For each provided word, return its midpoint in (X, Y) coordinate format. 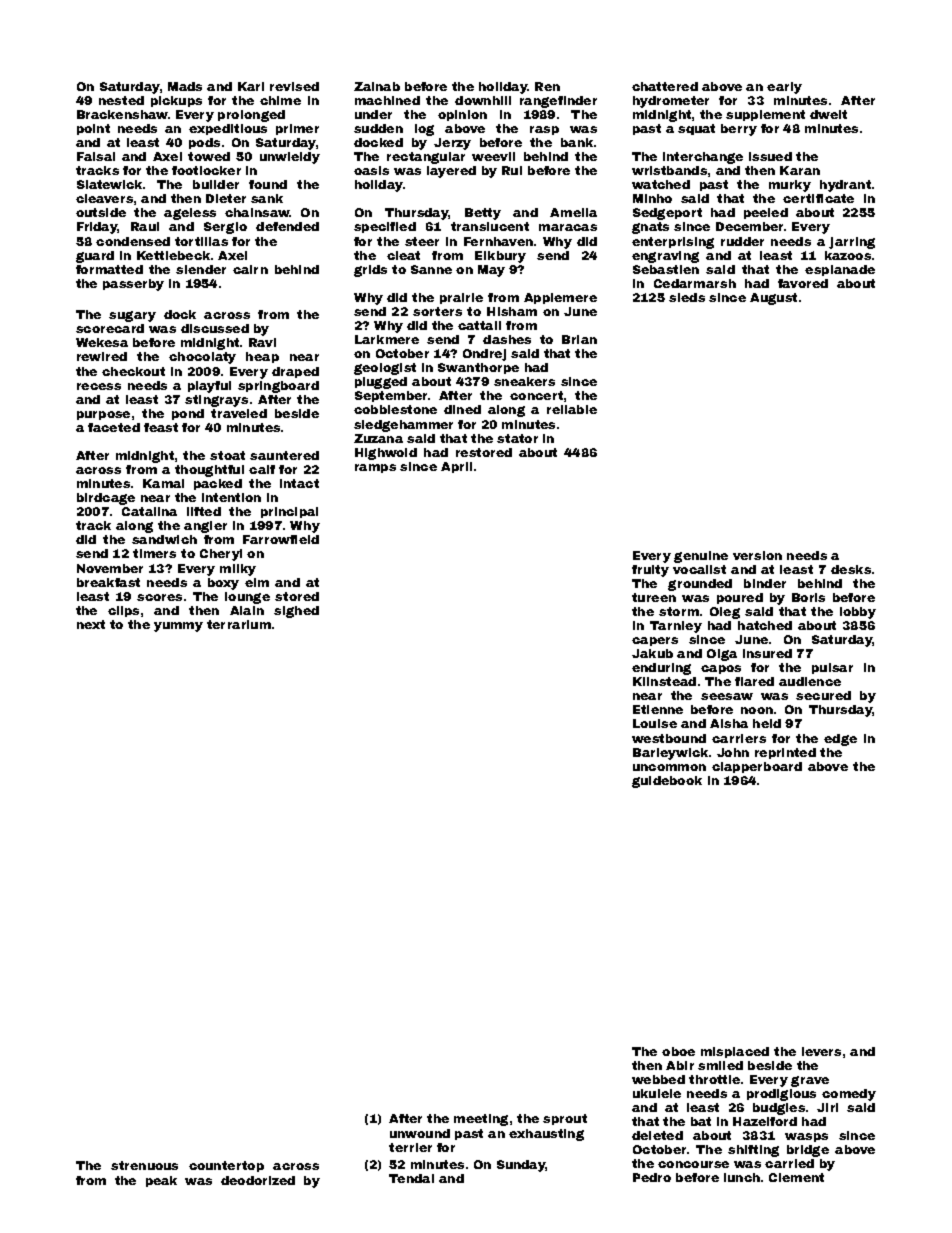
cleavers (104, 198)
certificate (818, 198)
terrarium (239, 624)
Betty (483, 214)
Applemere (560, 298)
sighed (296, 612)
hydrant (845, 186)
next (91, 624)
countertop (226, 1166)
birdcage (106, 499)
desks (851, 569)
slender (201, 269)
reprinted (785, 753)
